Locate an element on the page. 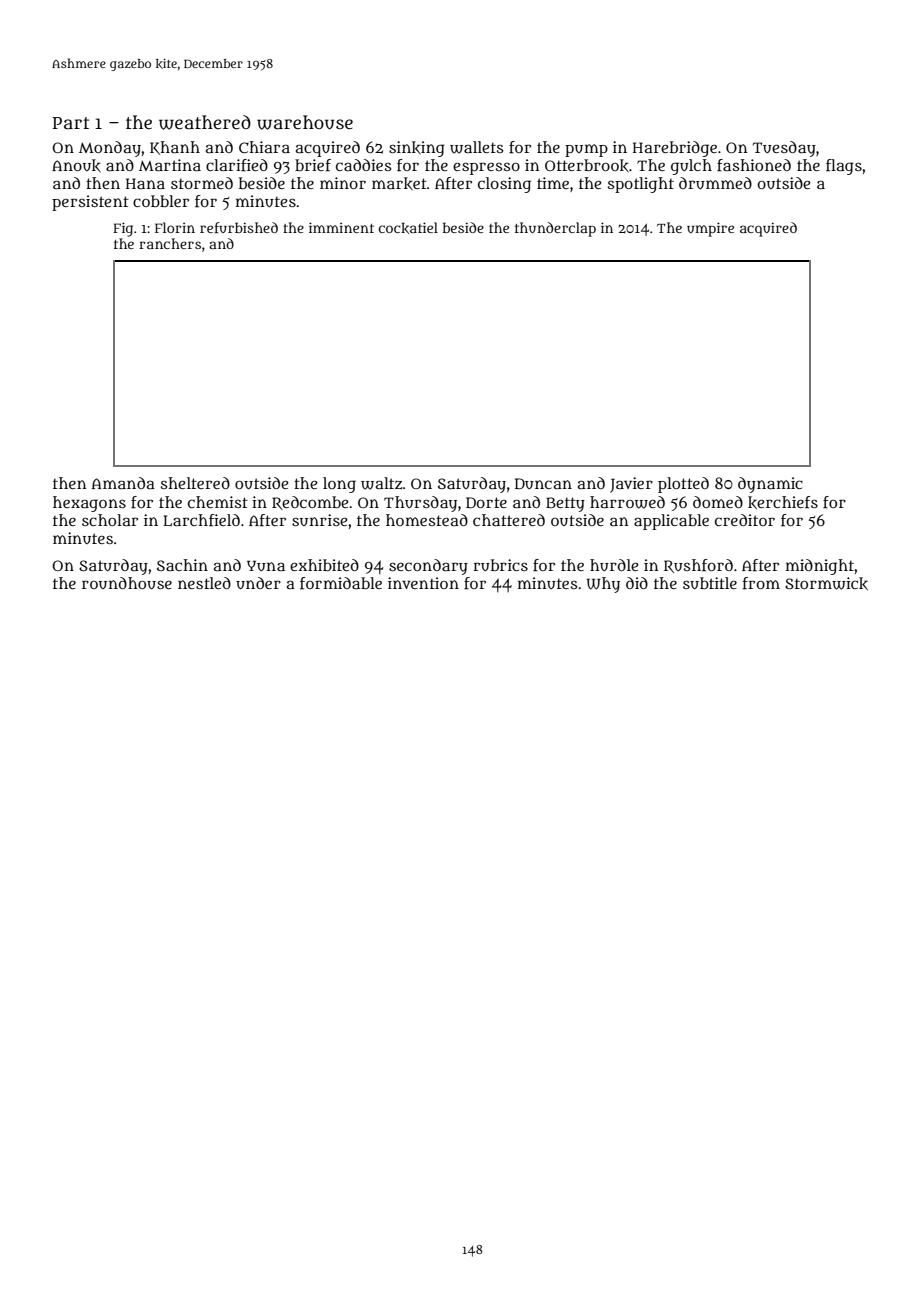 The image size is (924, 1314). kerchiefs is located at coordinates (783, 502).
